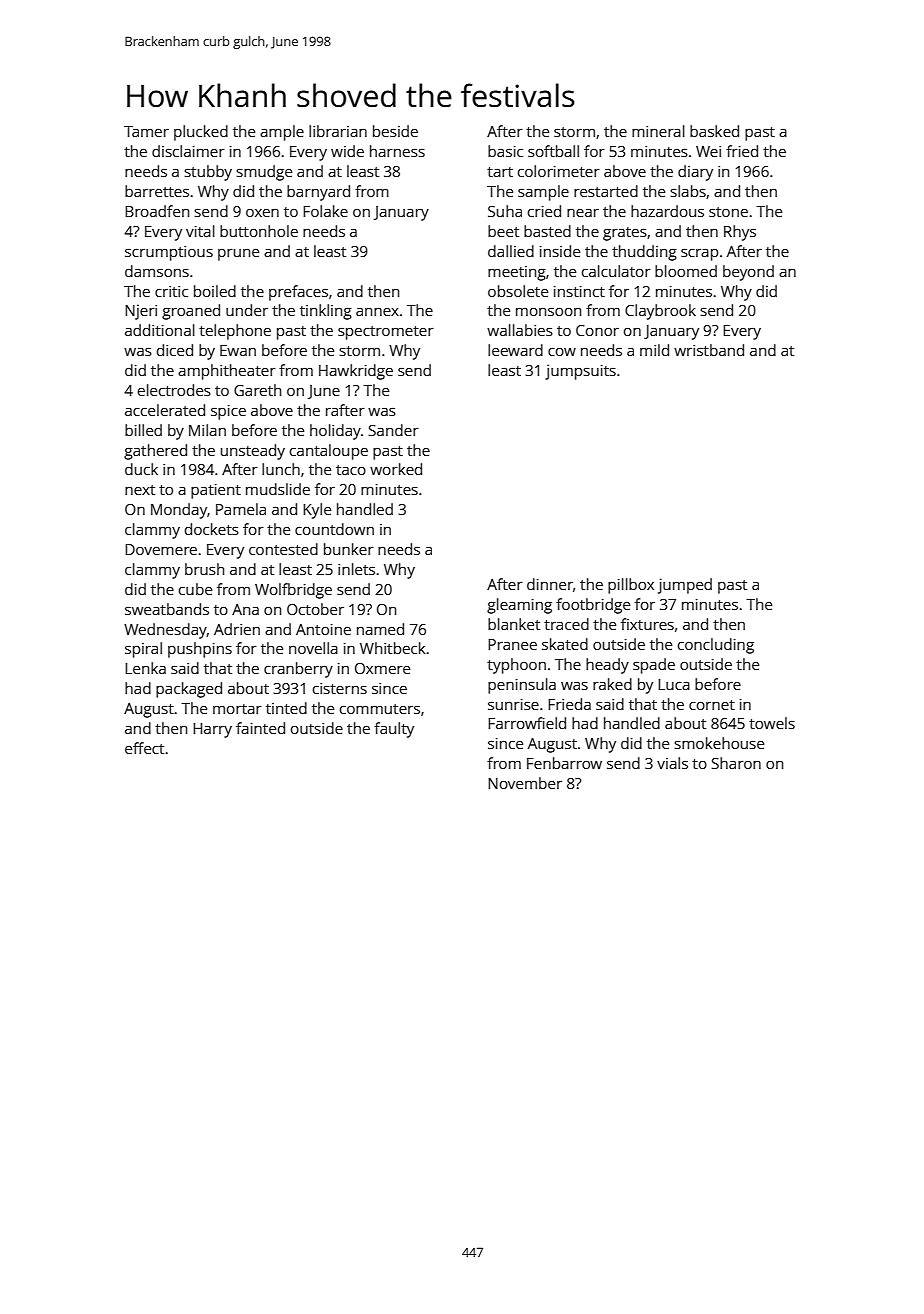 The width and height of the screenshot is (924, 1314). What do you see at coordinates (553, 151) in the screenshot?
I see `softball` at bounding box center [553, 151].
